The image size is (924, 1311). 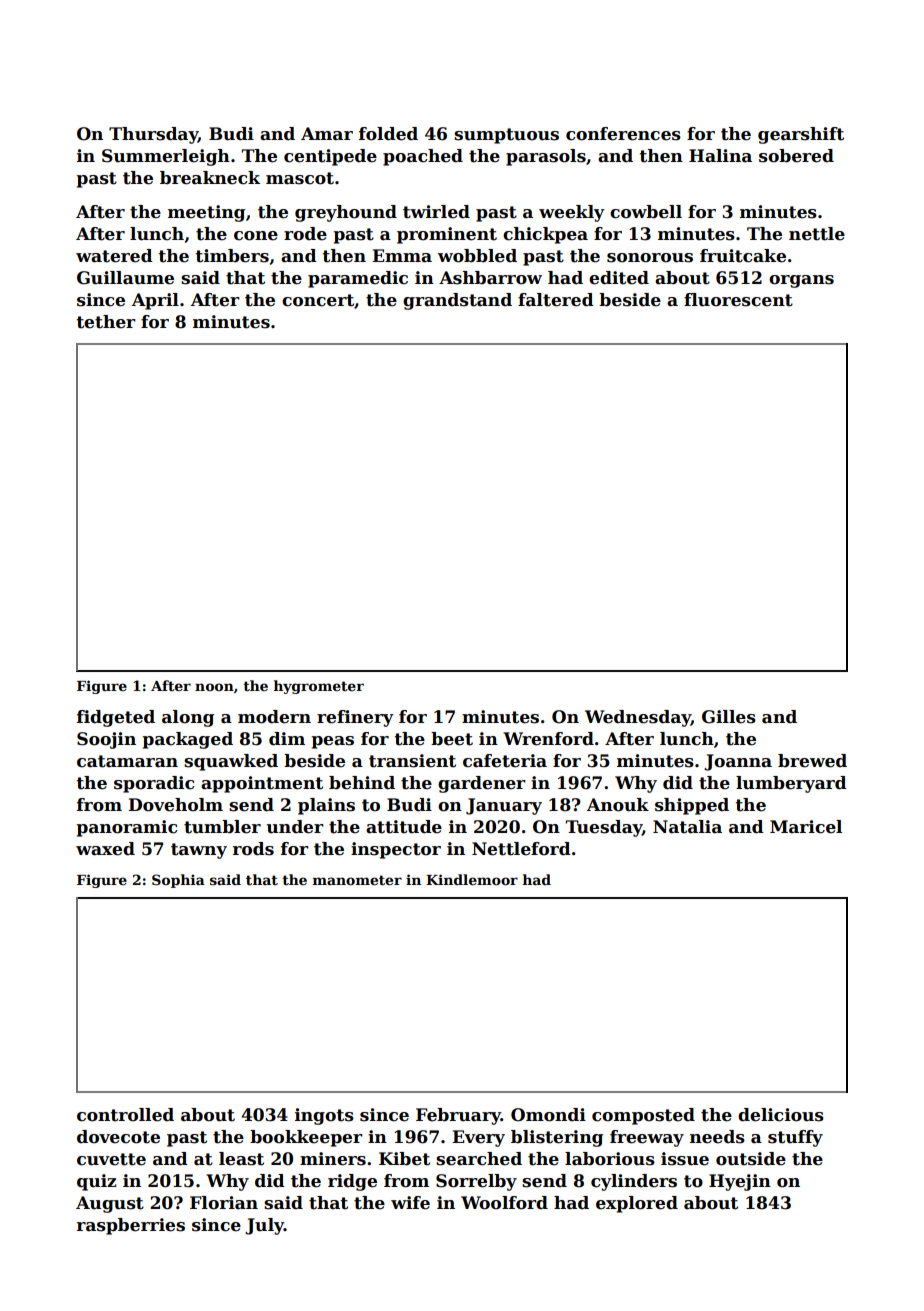 What do you see at coordinates (738, 300) in the screenshot?
I see `fluorescent` at bounding box center [738, 300].
